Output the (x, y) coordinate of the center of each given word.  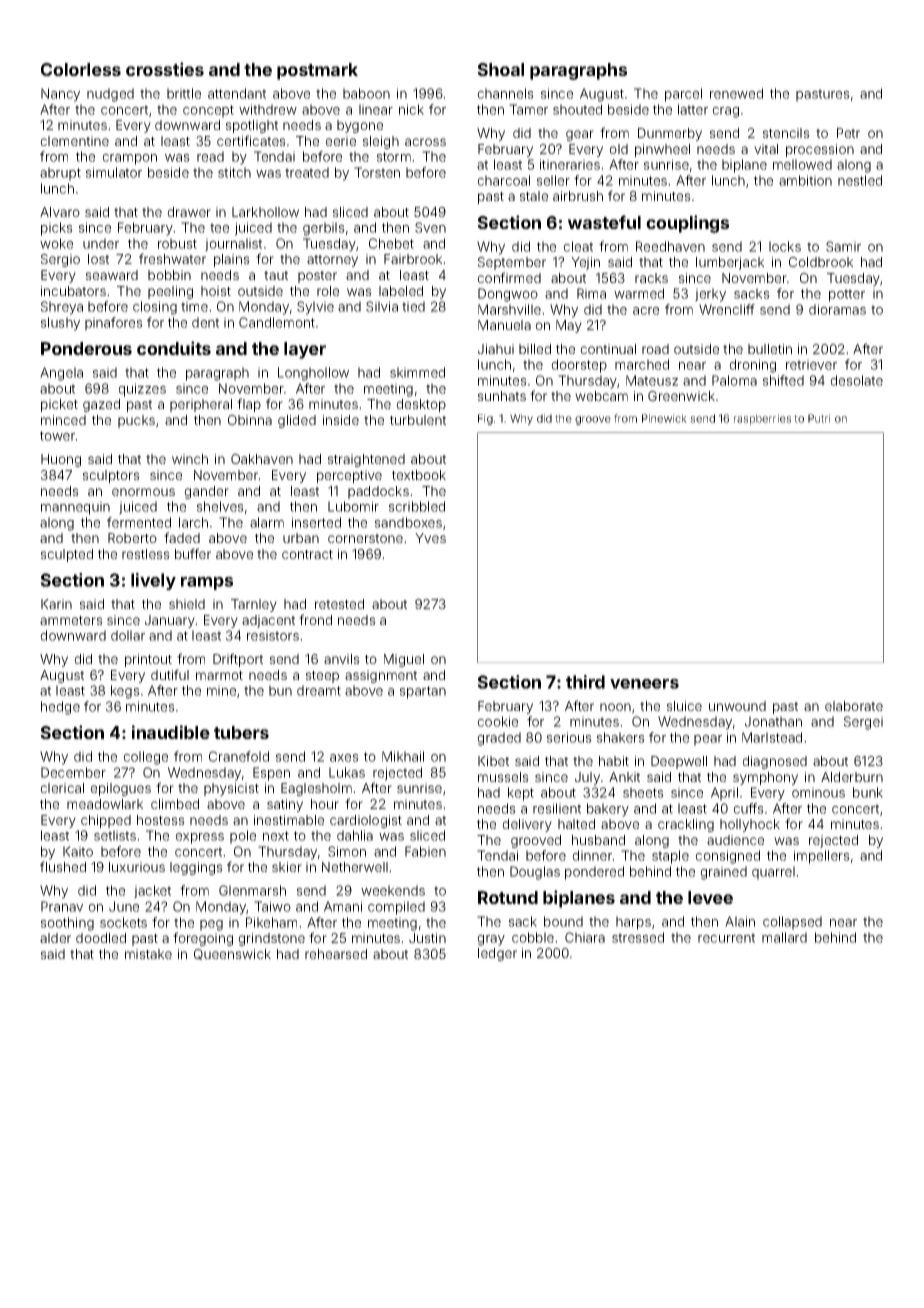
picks (57, 229)
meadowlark (105, 804)
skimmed (417, 372)
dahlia (355, 835)
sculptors (111, 476)
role (328, 291)
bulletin (770, 349)
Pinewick (664, 418)
